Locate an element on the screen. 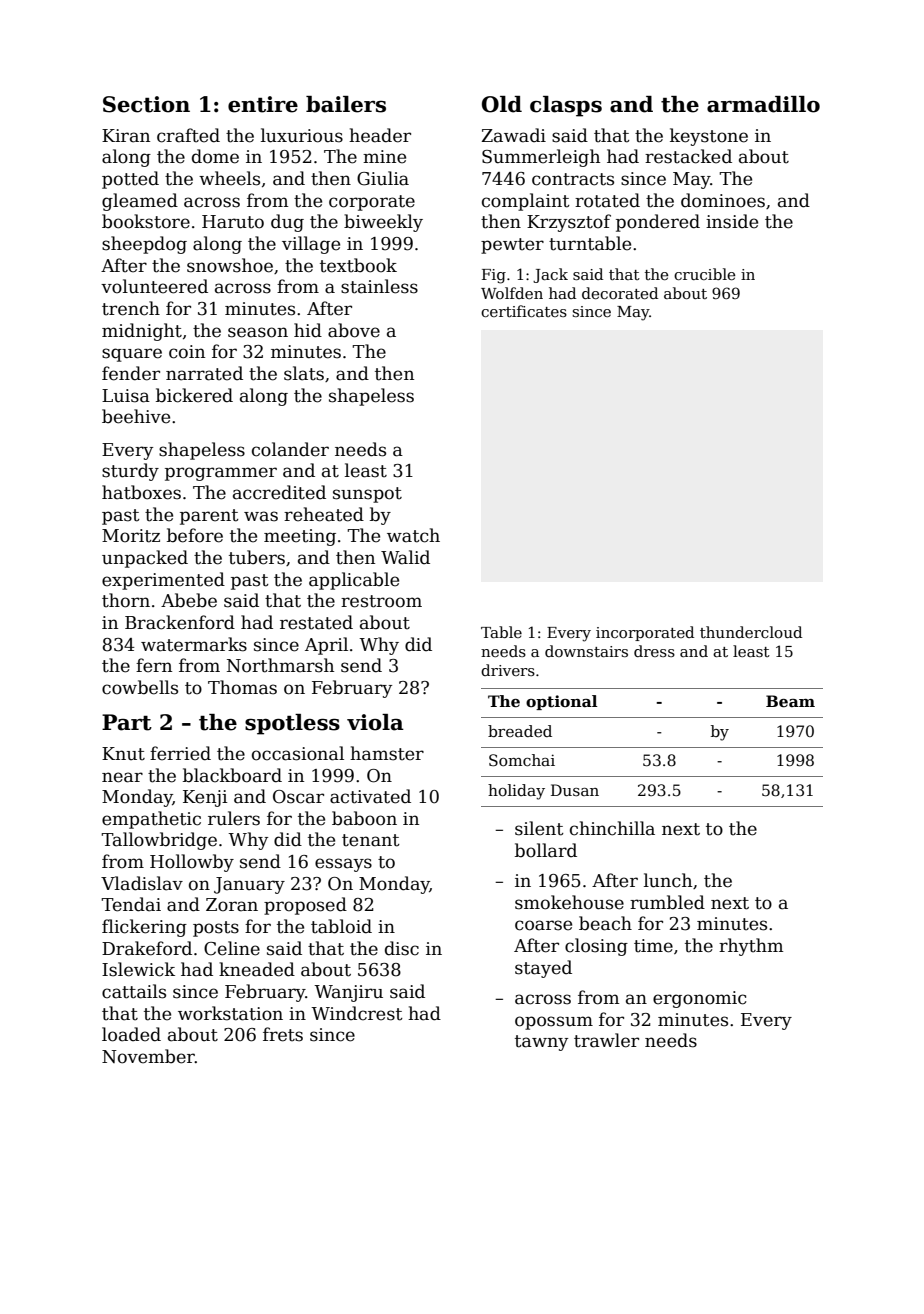 This screenshot has width=924, height=1314. coarse is located at coordinates (543, 925).
